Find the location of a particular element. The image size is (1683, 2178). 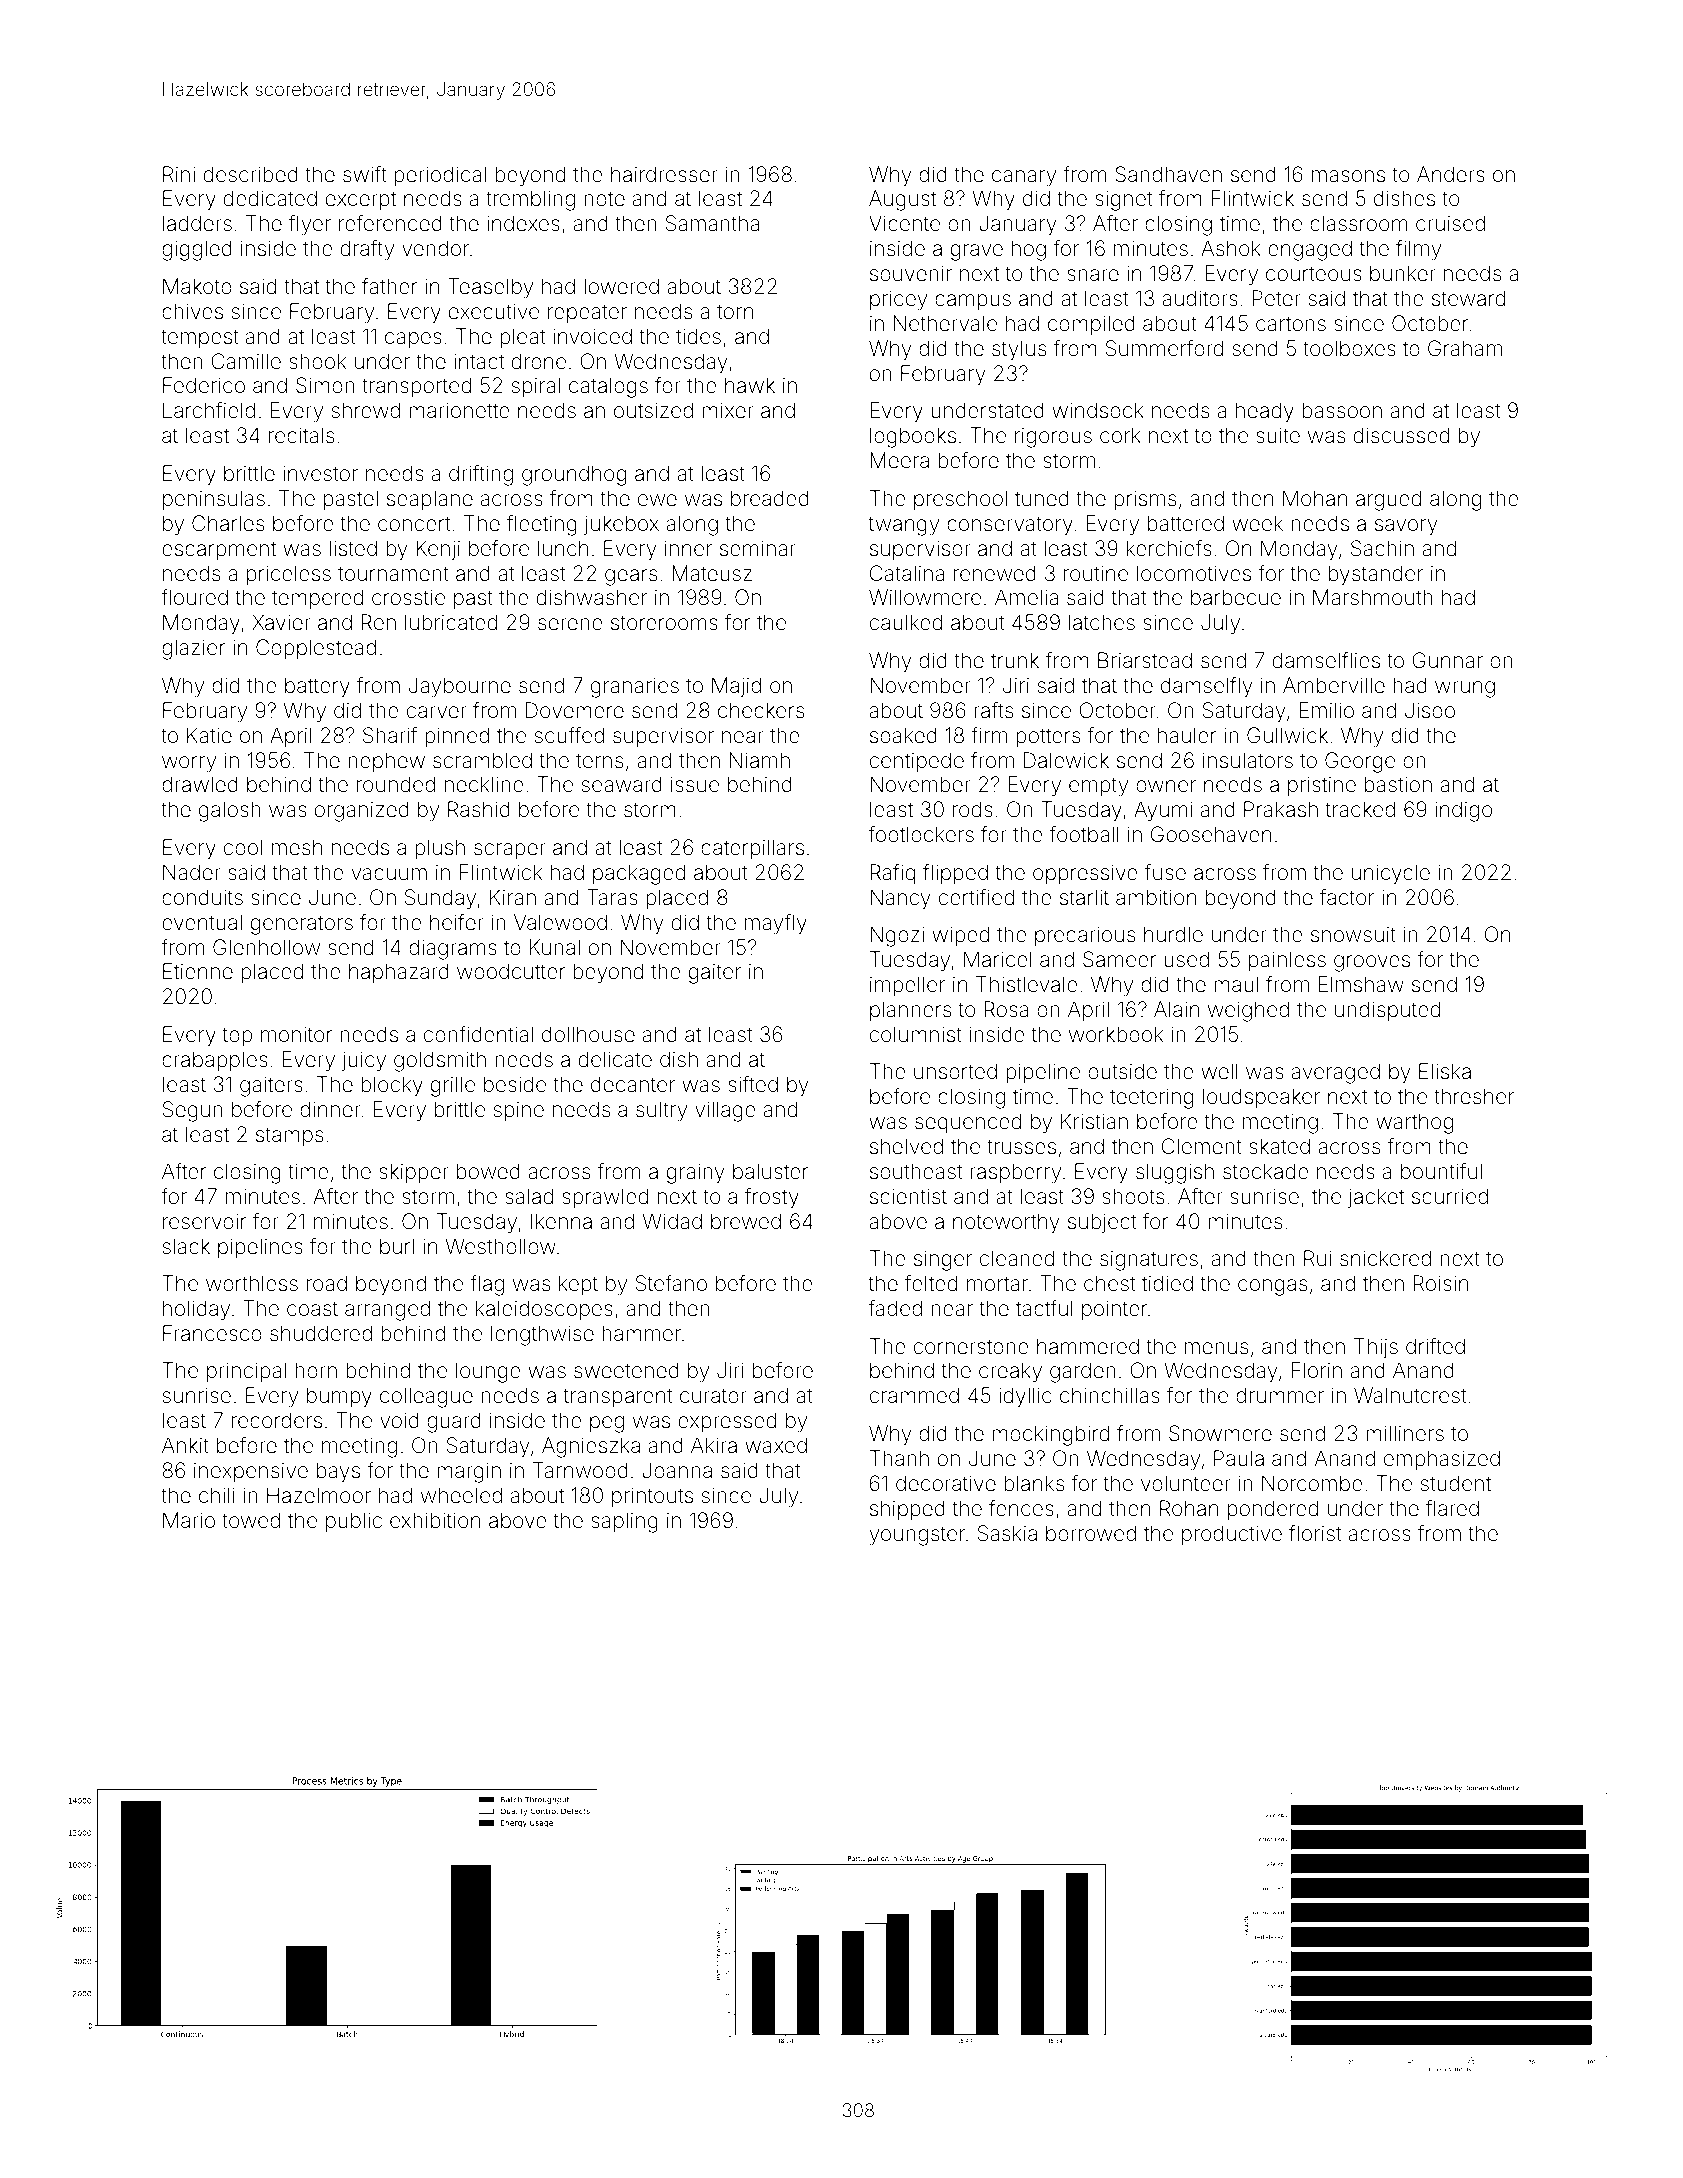

columnist is located at coordinates (916, 1034).
